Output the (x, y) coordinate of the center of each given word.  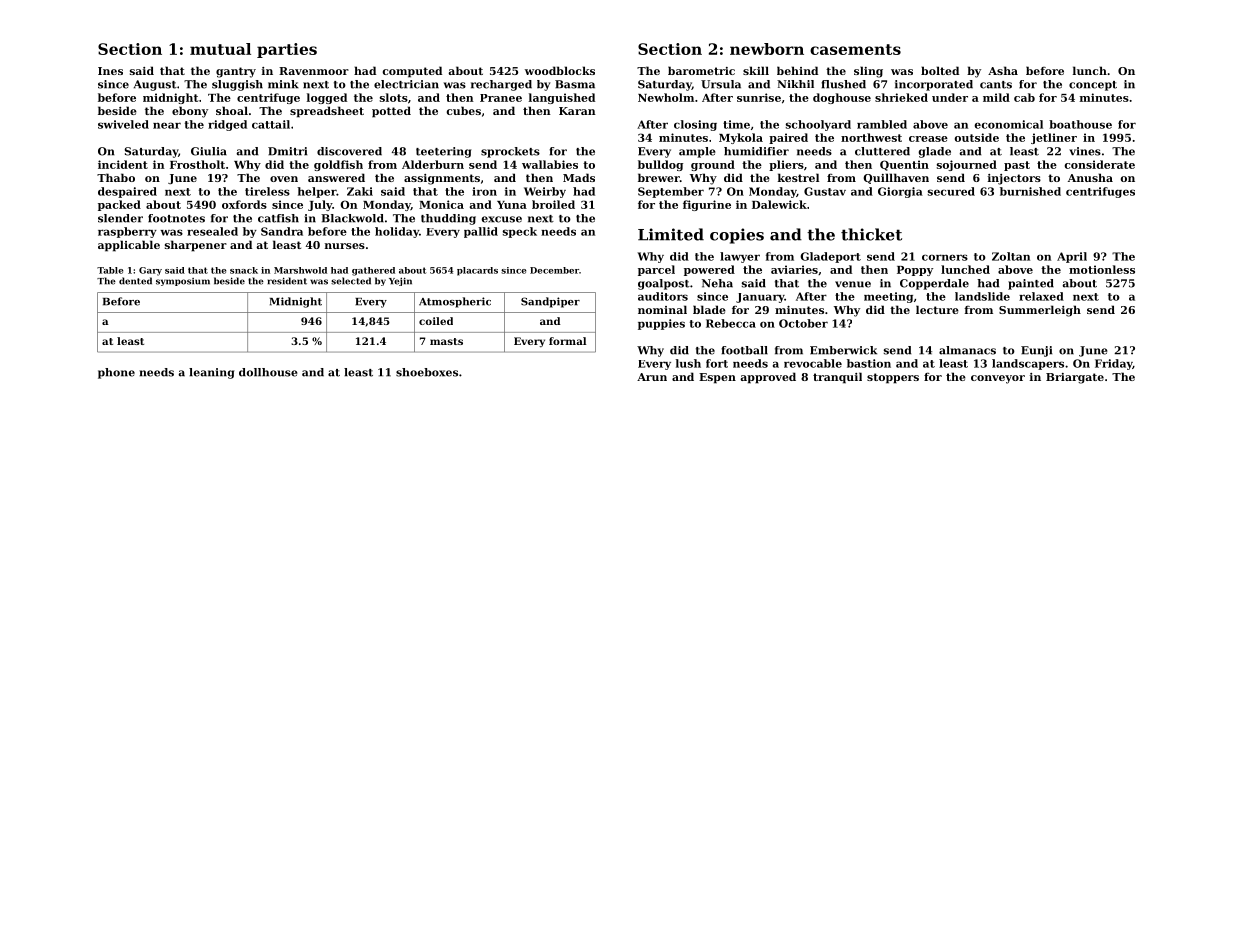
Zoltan (1011, 256)
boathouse (1080, 124)
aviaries (794, 269)
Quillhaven (896, 178)
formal (567, 341)
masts (446, 341)
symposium (183, 282)
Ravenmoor (314, 71)
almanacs (967, 350)
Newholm (666, 97)
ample (697, 152)
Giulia (209, 151)
